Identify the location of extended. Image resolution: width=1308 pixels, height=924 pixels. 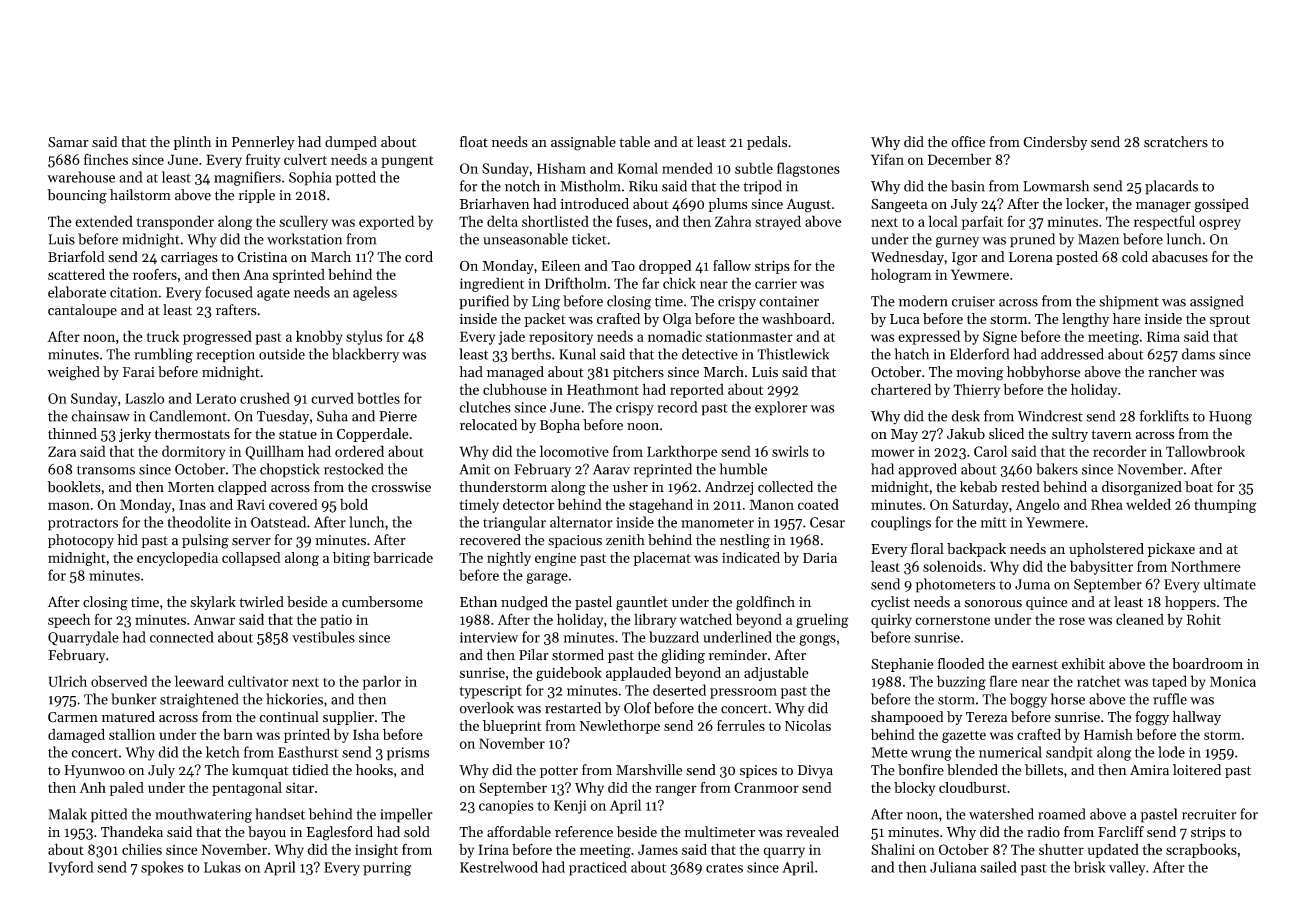
(104, 221).
